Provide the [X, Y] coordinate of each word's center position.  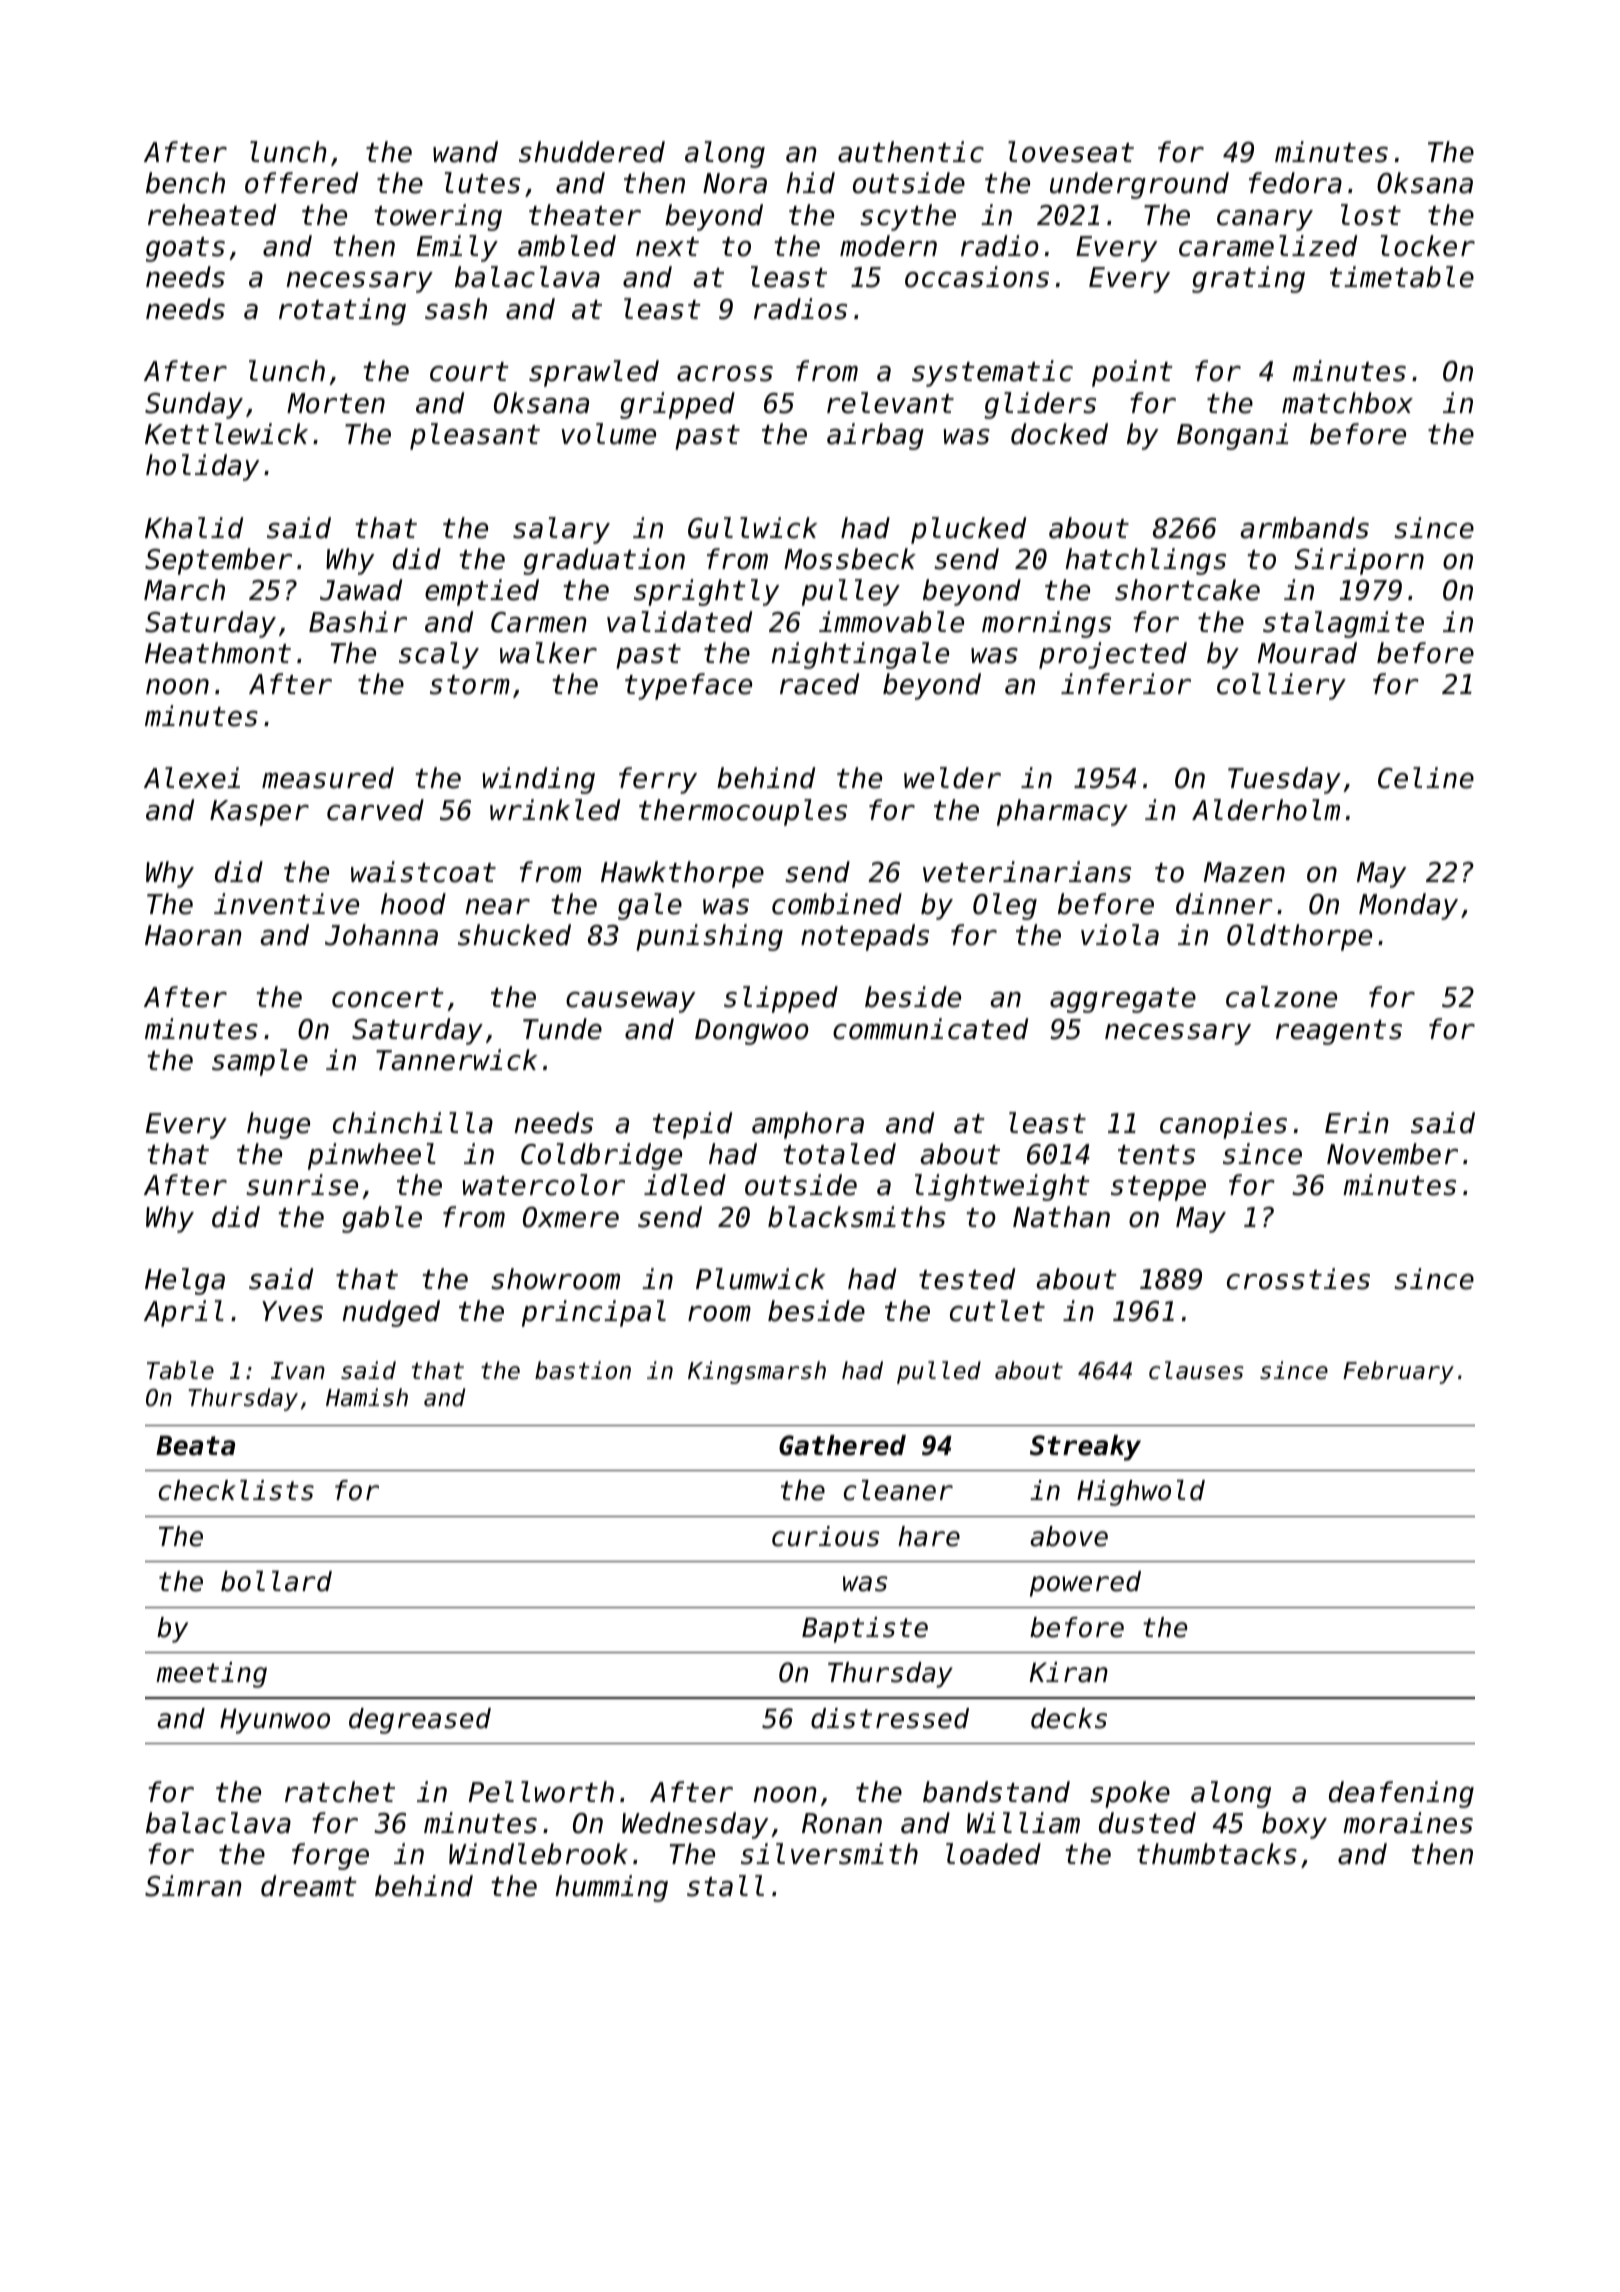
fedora [1295, 183]
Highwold [1141, 1493]
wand [465, 152]
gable [382, 1219]
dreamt [309, 1886]
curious [826, 1536]
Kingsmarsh [757, 1372]
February [1398, 1372]
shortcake [1187, 590]
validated [679, 622]
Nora [735, 183]
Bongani [1232, 436]
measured [328, 778]
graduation [604, 561]
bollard [276, 1581]
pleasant [475, 436]
